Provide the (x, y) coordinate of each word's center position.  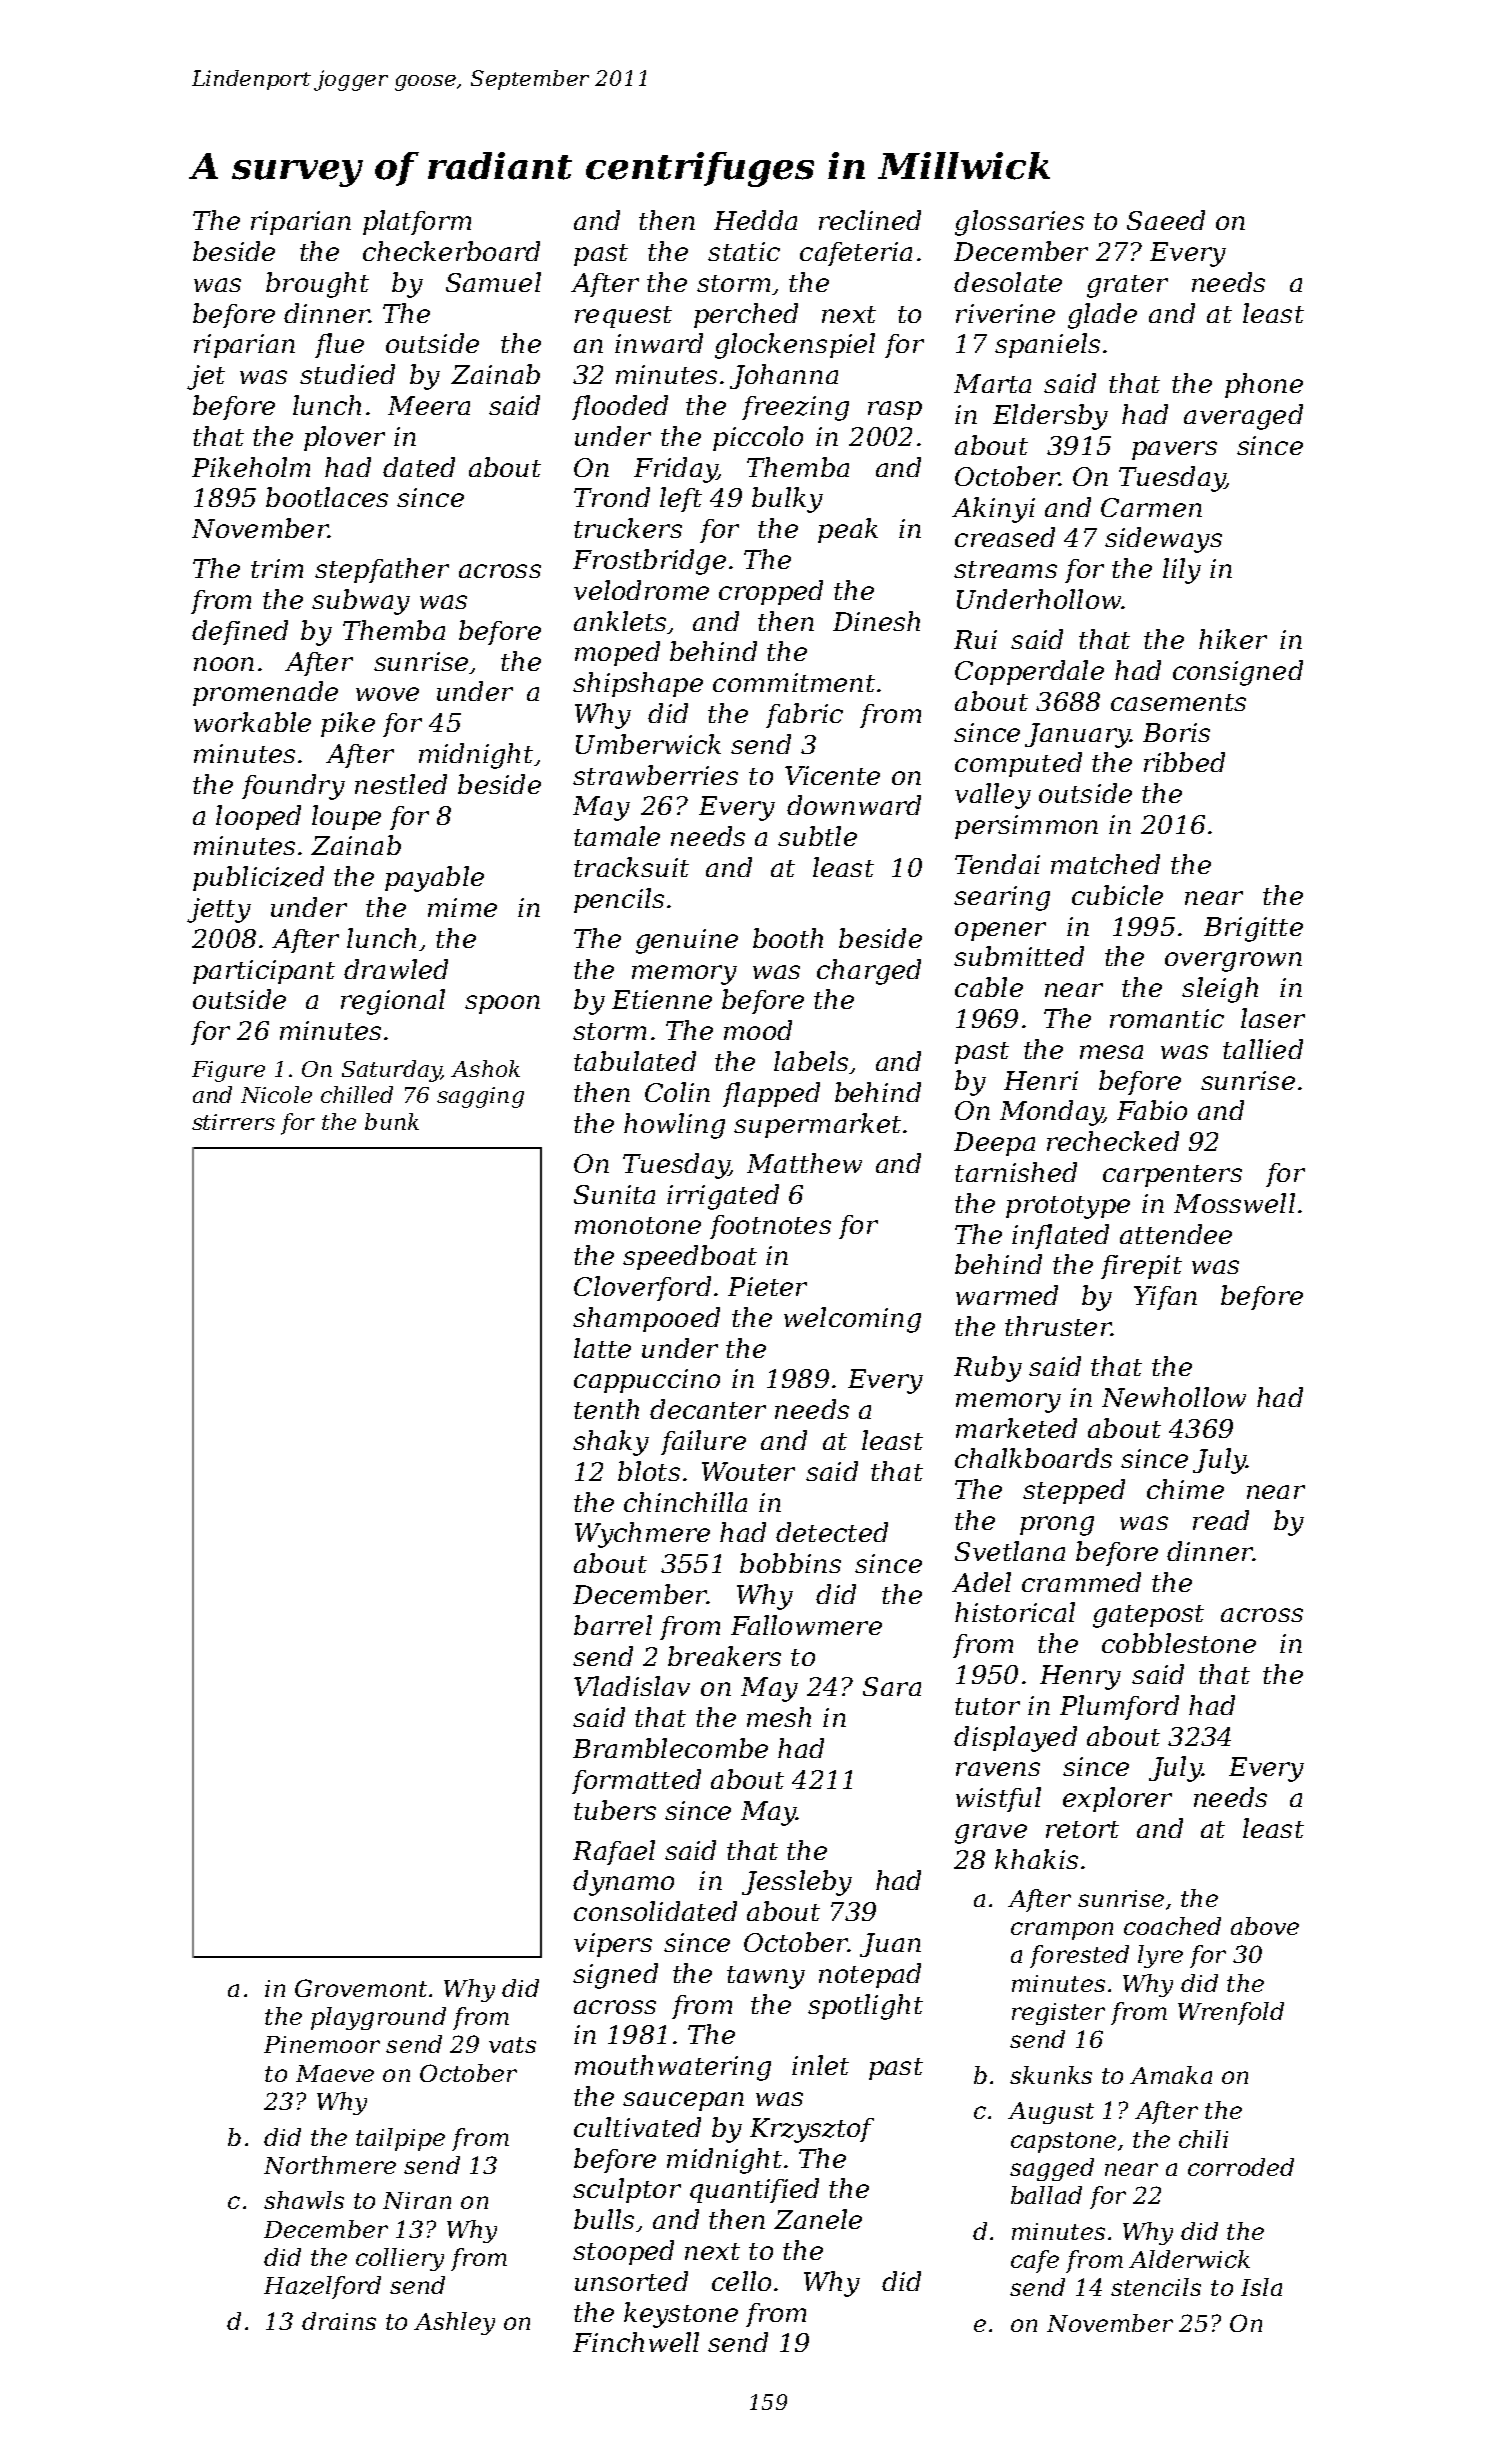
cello (741, 2281)
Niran (417, 2200)
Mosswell (1234, 1203)
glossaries (1019, 223)
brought (317, 285)
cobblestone (1179, 1643)
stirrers (233, 1122)
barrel (613, 1625)
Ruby (988, 1369)
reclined (870, 220)
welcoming (852, 1320)
